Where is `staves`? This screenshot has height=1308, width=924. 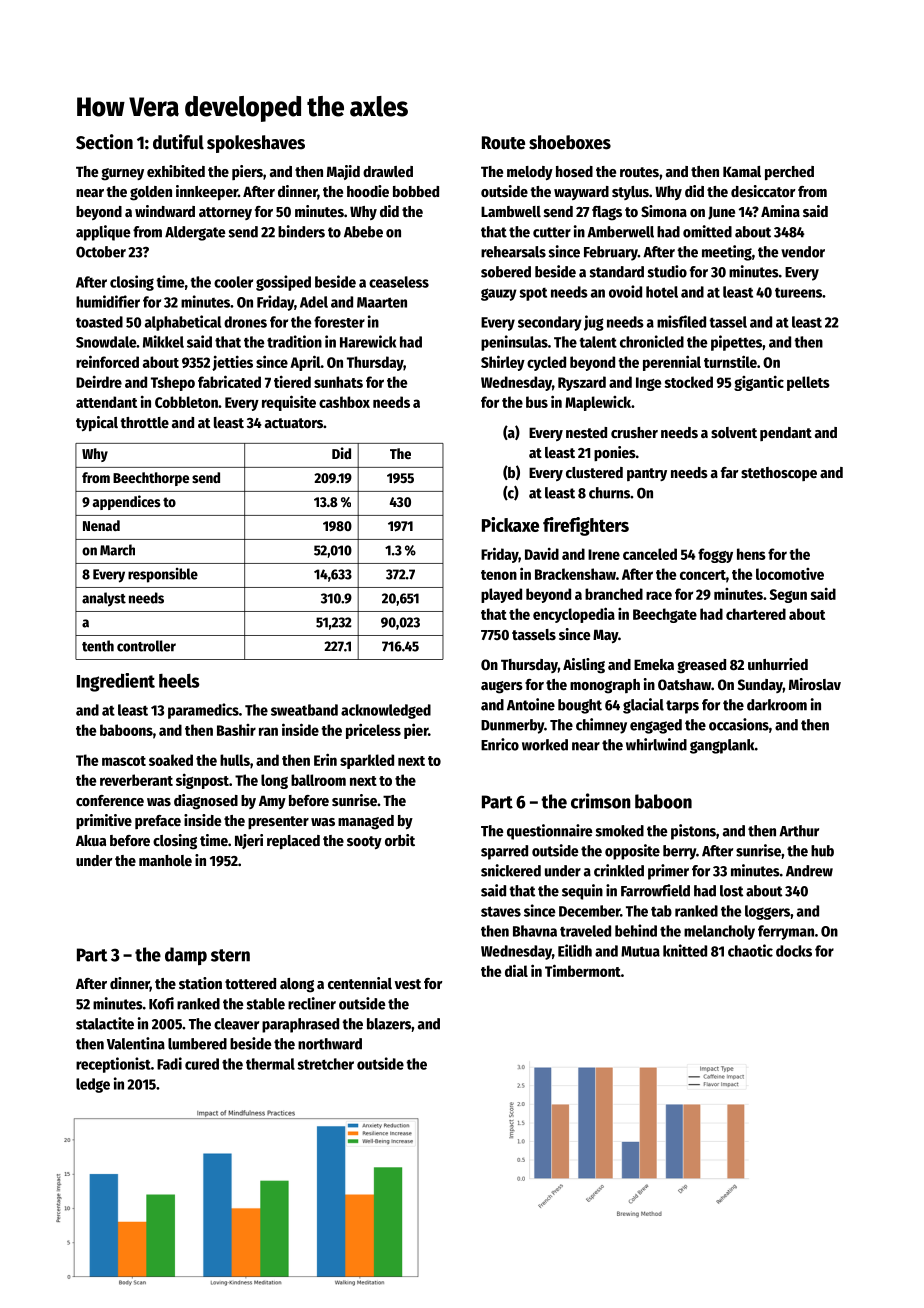
staves is located at coordinates (501, 911).
